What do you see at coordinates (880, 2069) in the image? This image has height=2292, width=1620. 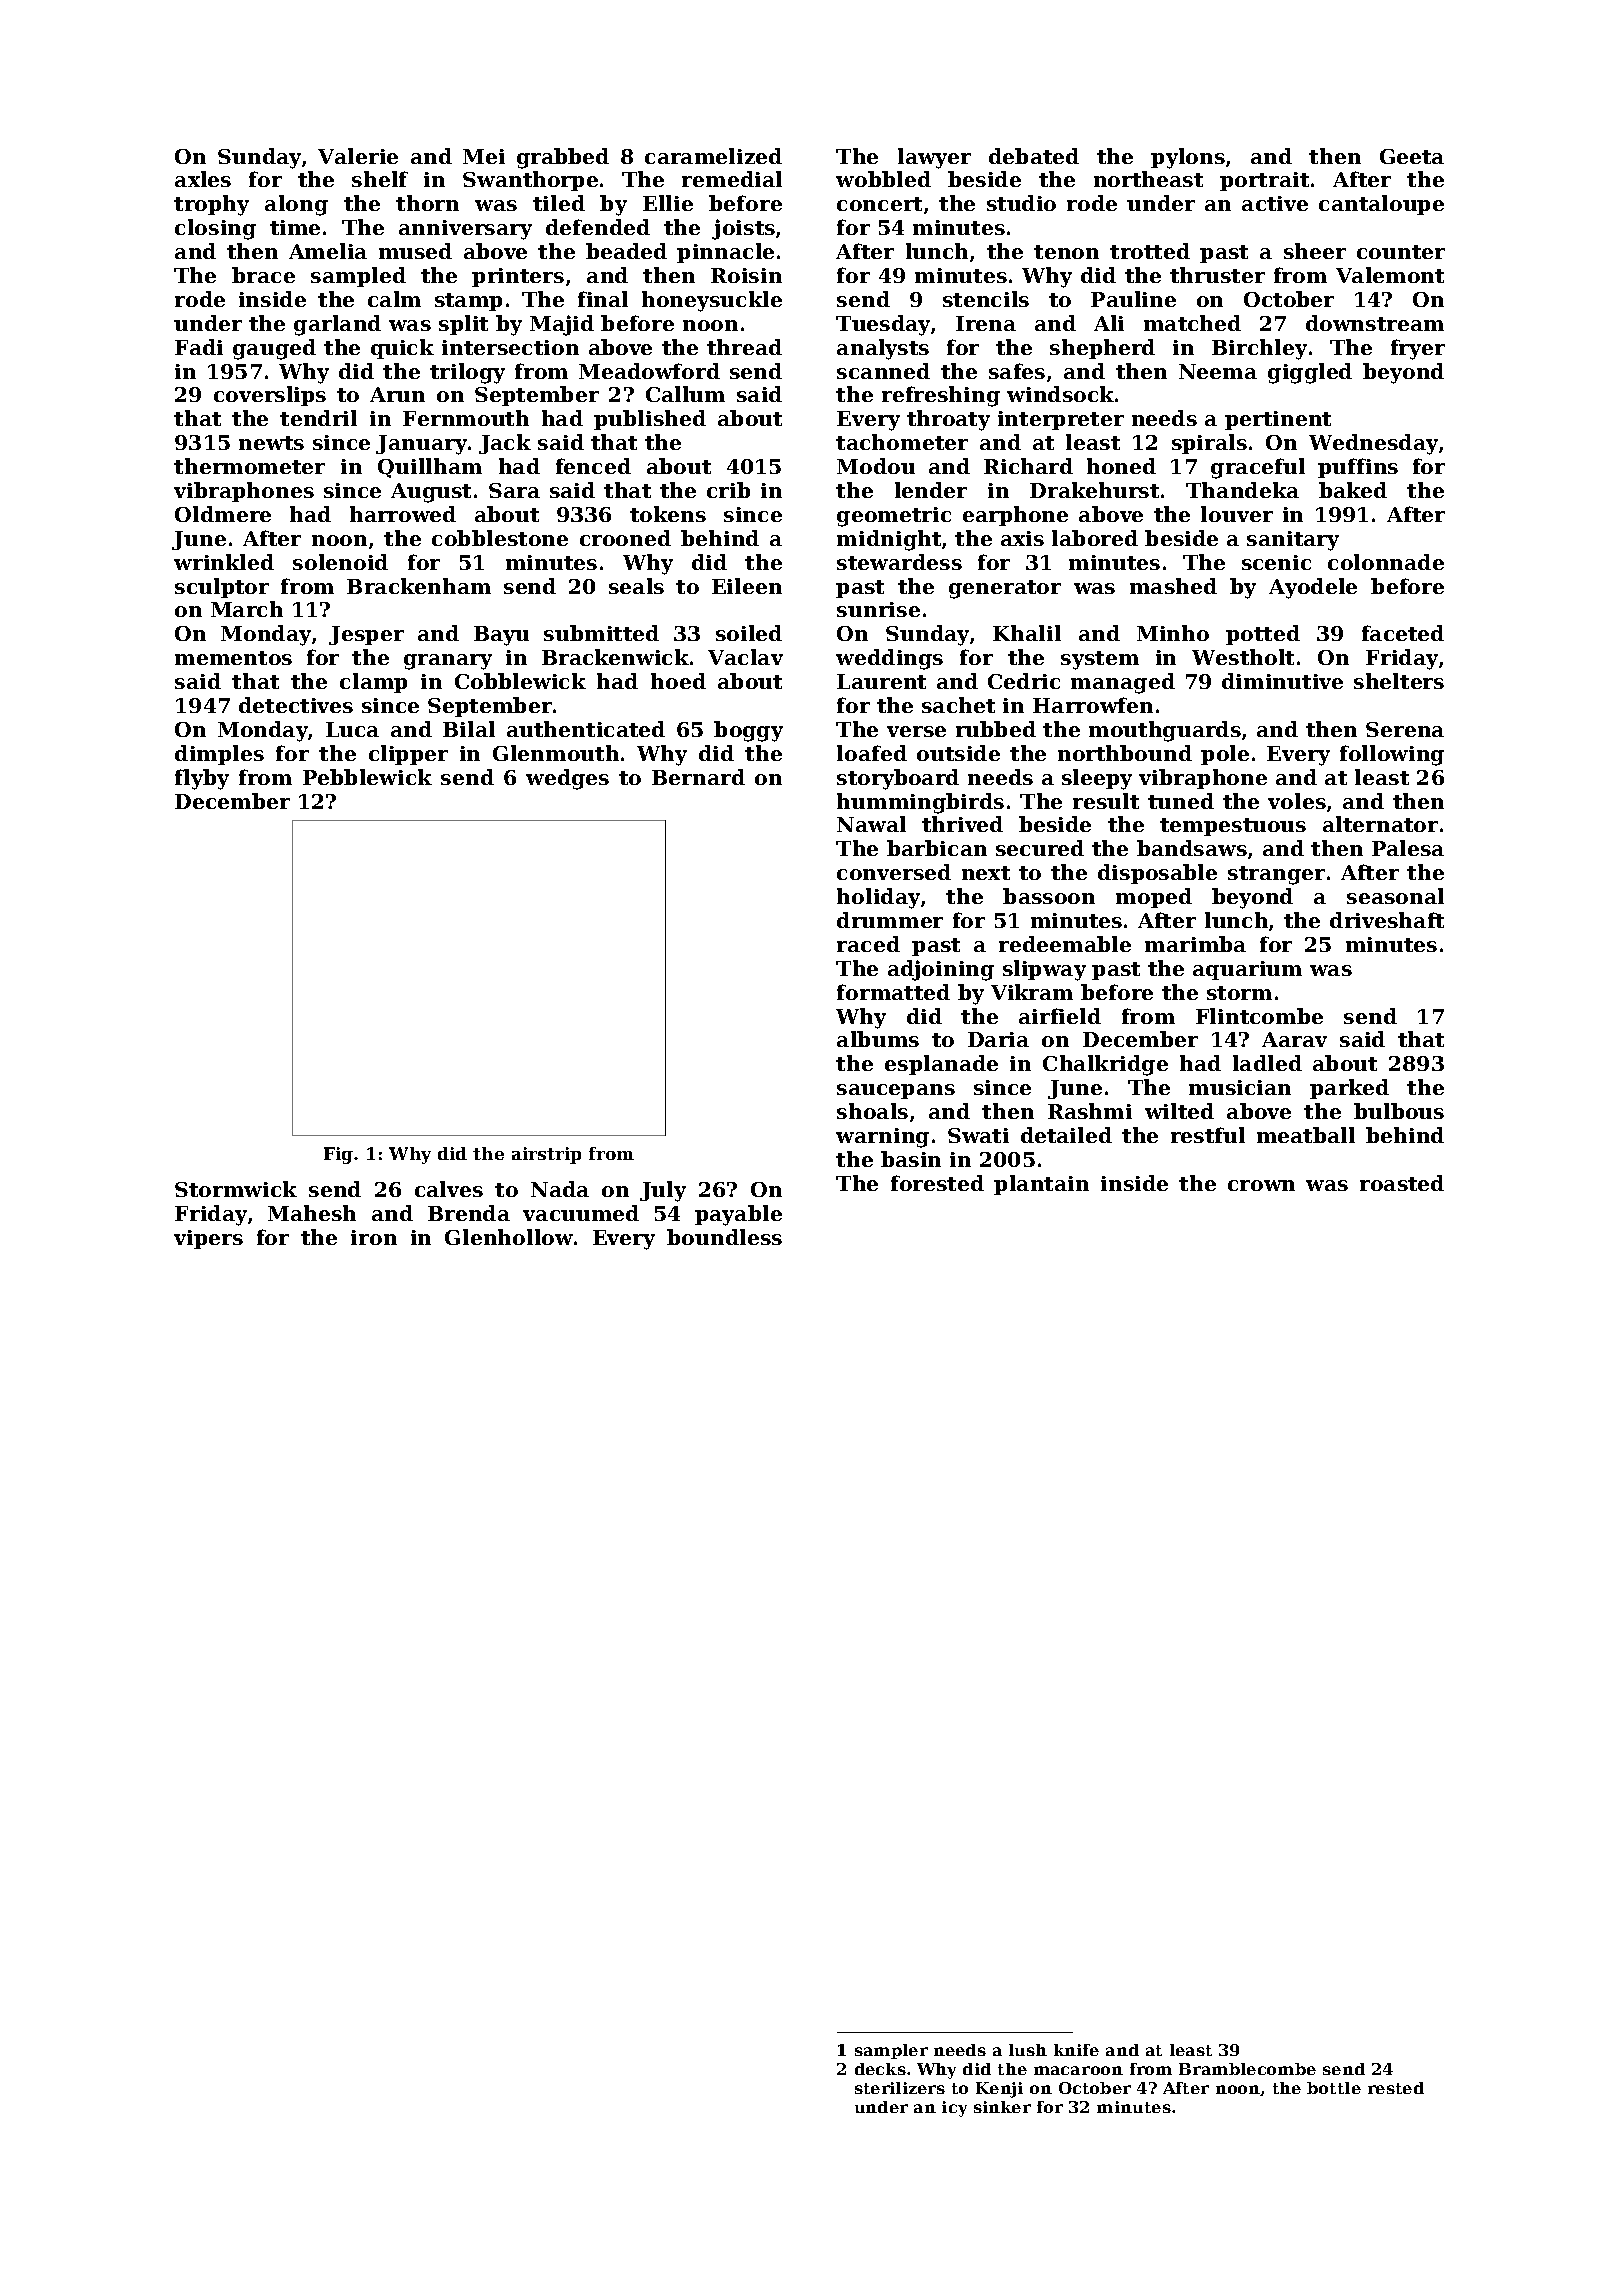 I see `decks` at bounding box center [880, 2069].
